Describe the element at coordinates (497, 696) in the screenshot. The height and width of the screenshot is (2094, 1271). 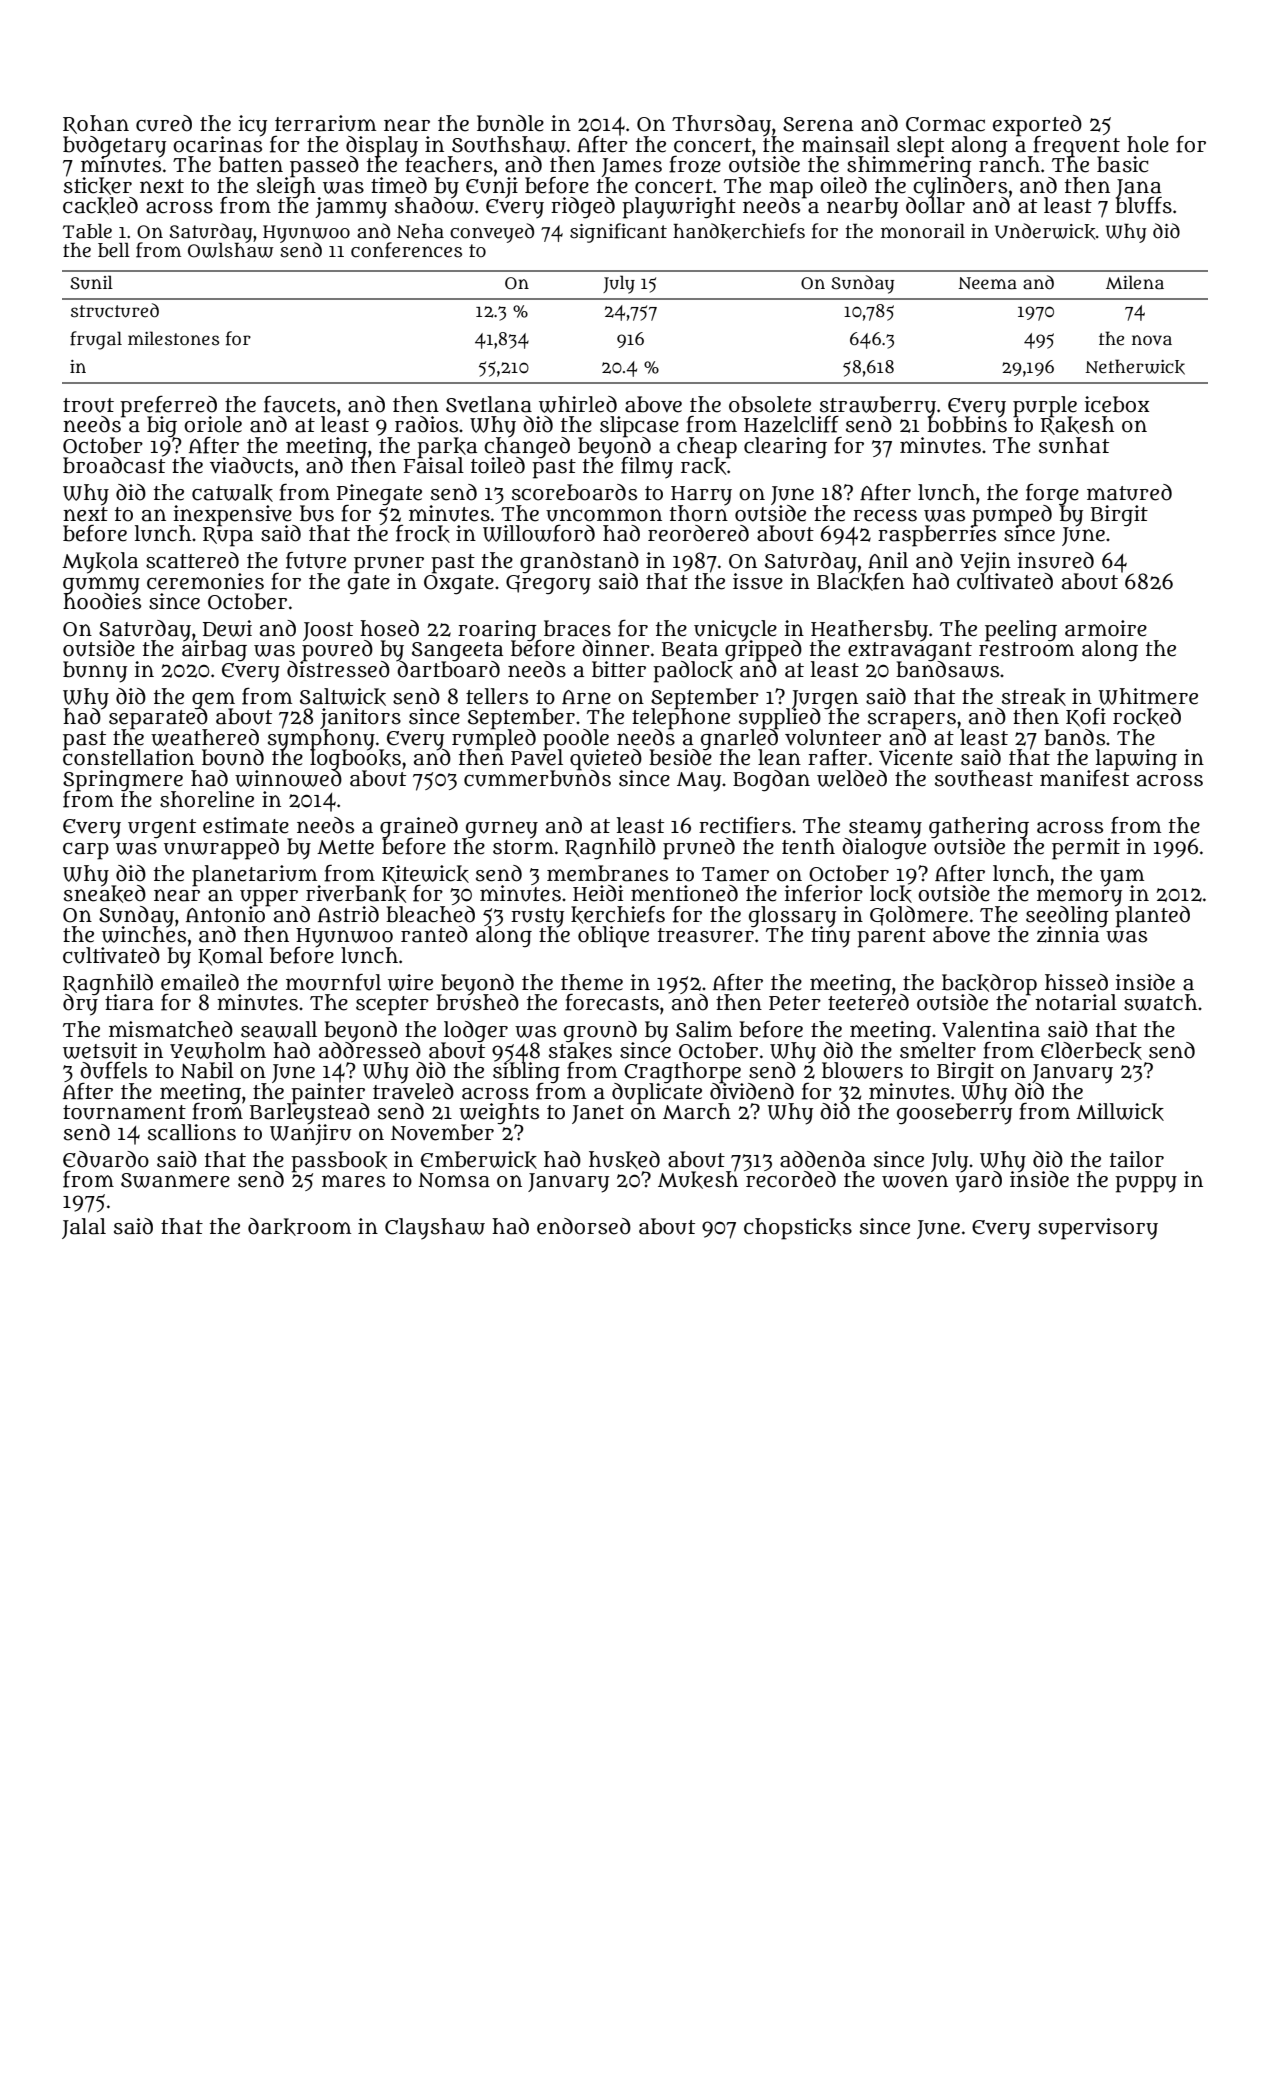
I see `tellers` at that location.
